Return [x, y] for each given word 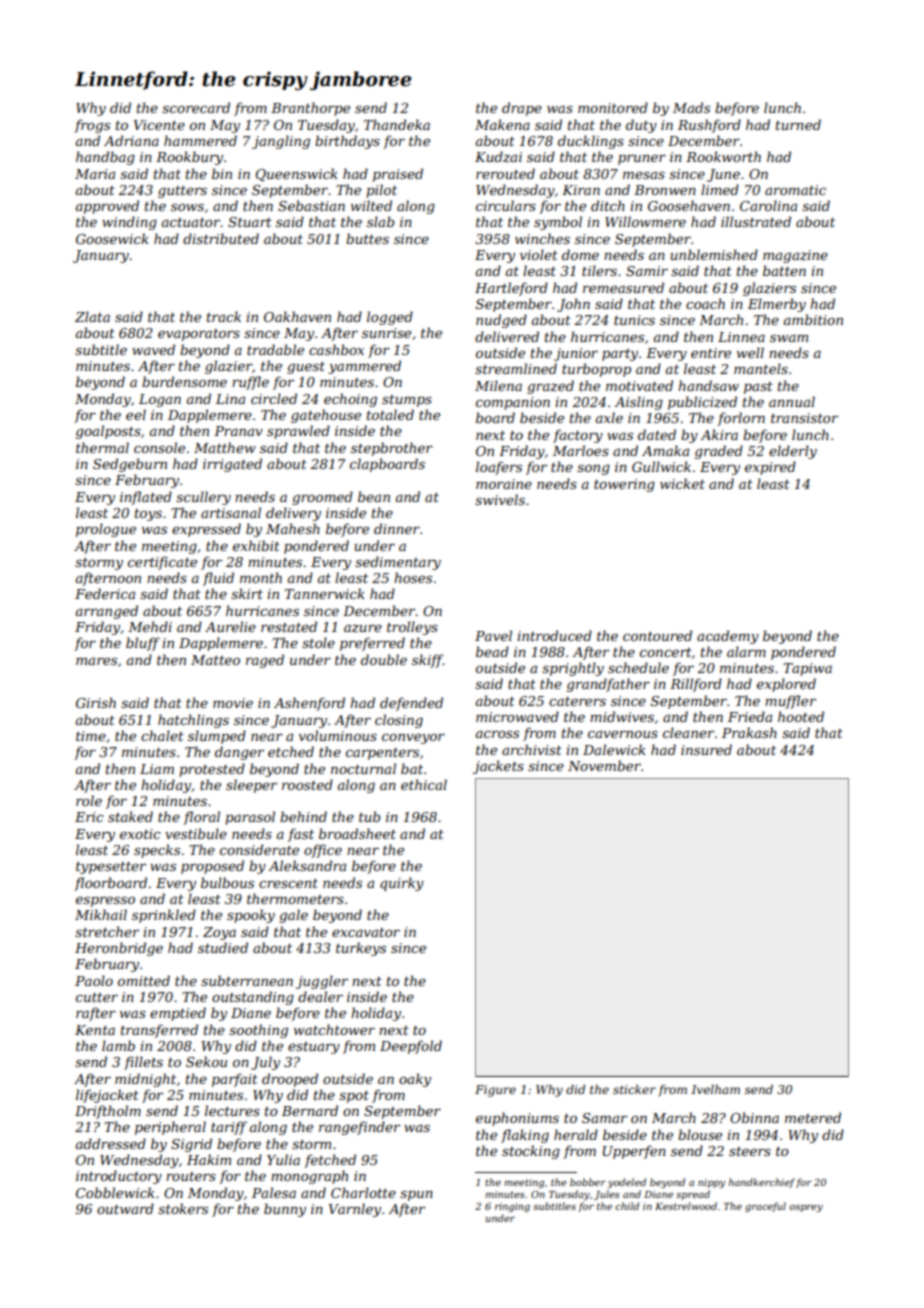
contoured [657, 635]
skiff [427, 661]
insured [706, 749]
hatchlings [193, 721]
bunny [285, 1210]
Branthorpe [310, 109]
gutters [182, 192]
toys [148, 515]
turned [798, 124]
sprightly [573, 669]
